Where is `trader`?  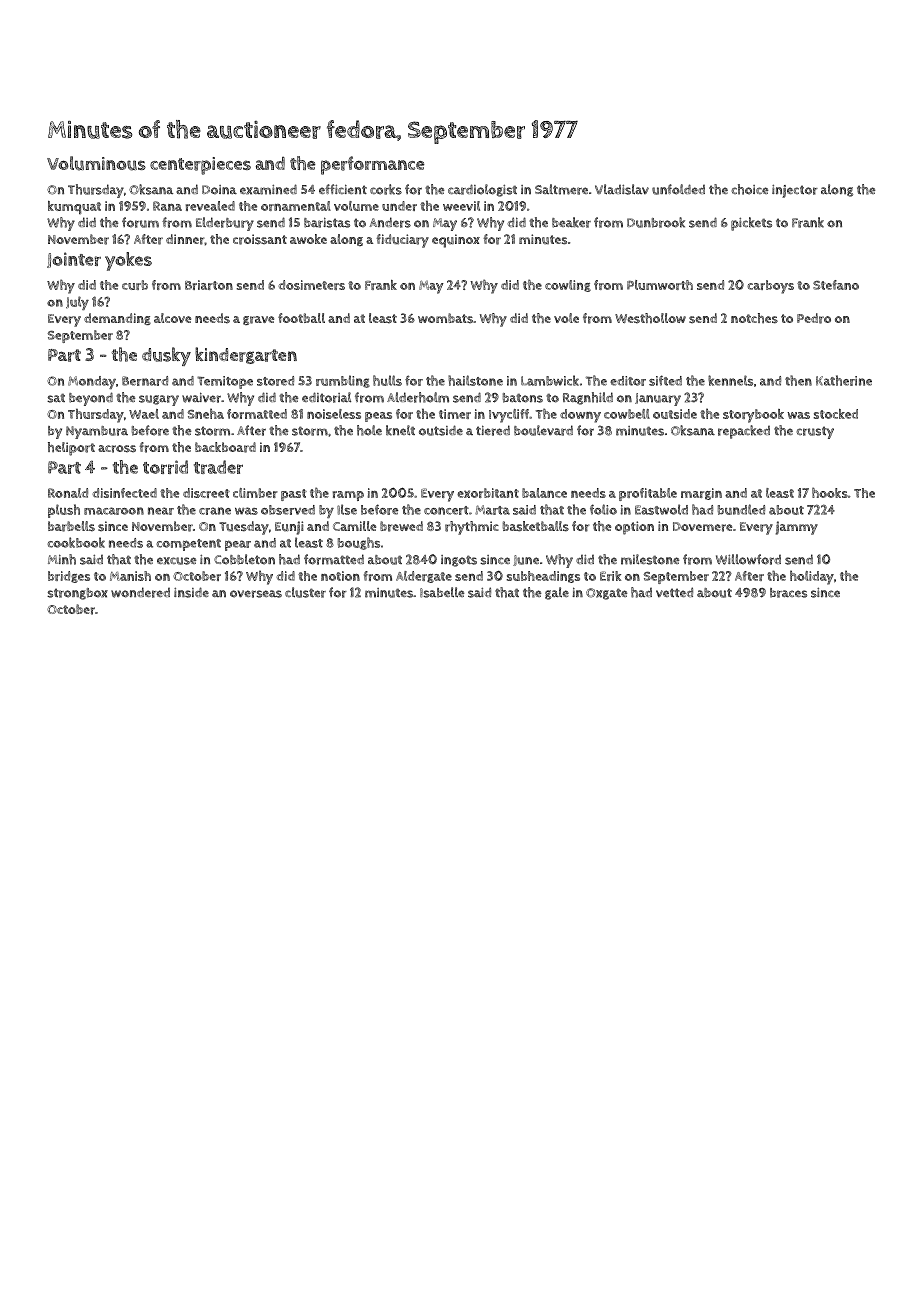
trader is located at coordinates (218, 467).
